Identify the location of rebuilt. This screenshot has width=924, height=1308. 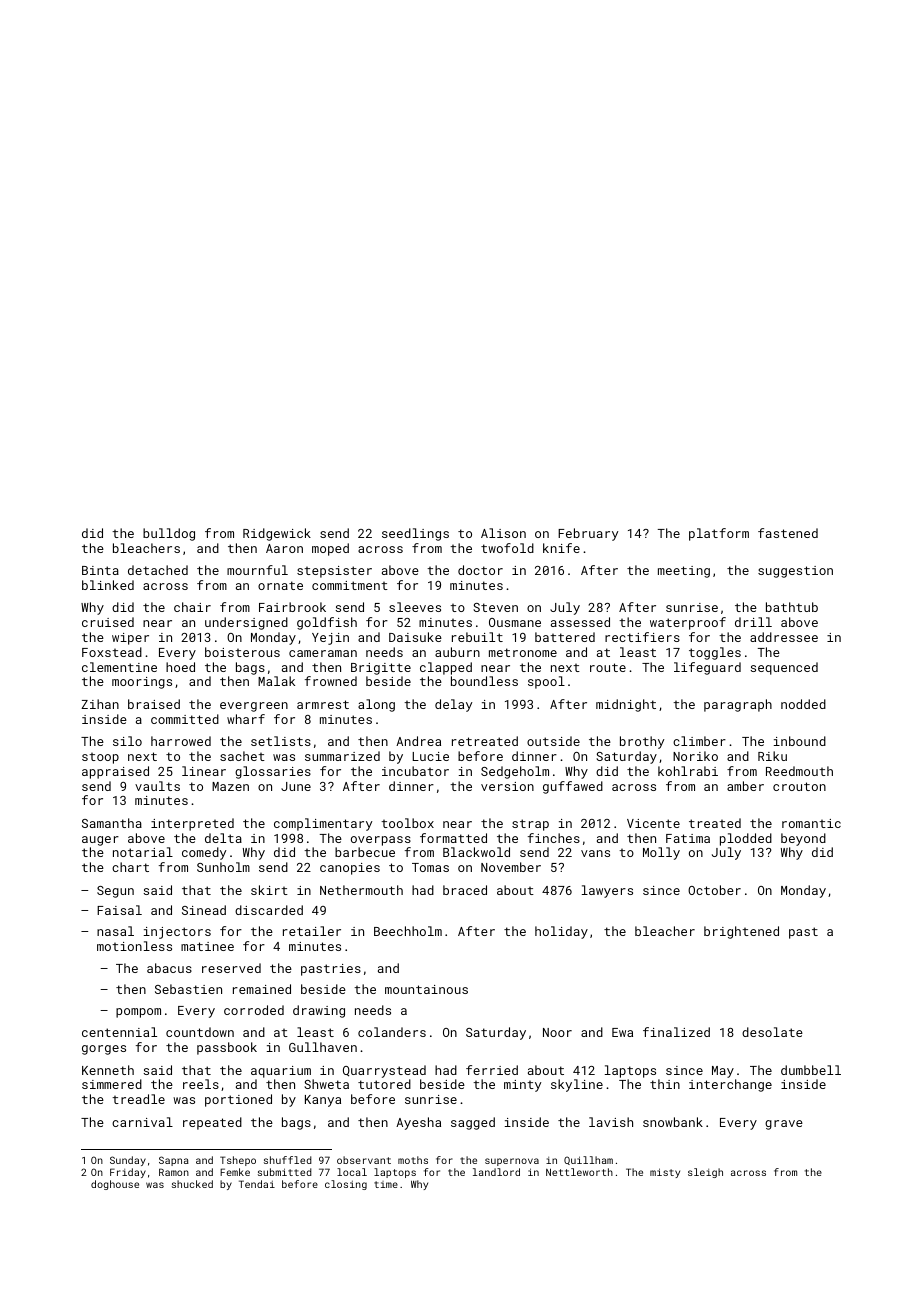
(477, 637).
